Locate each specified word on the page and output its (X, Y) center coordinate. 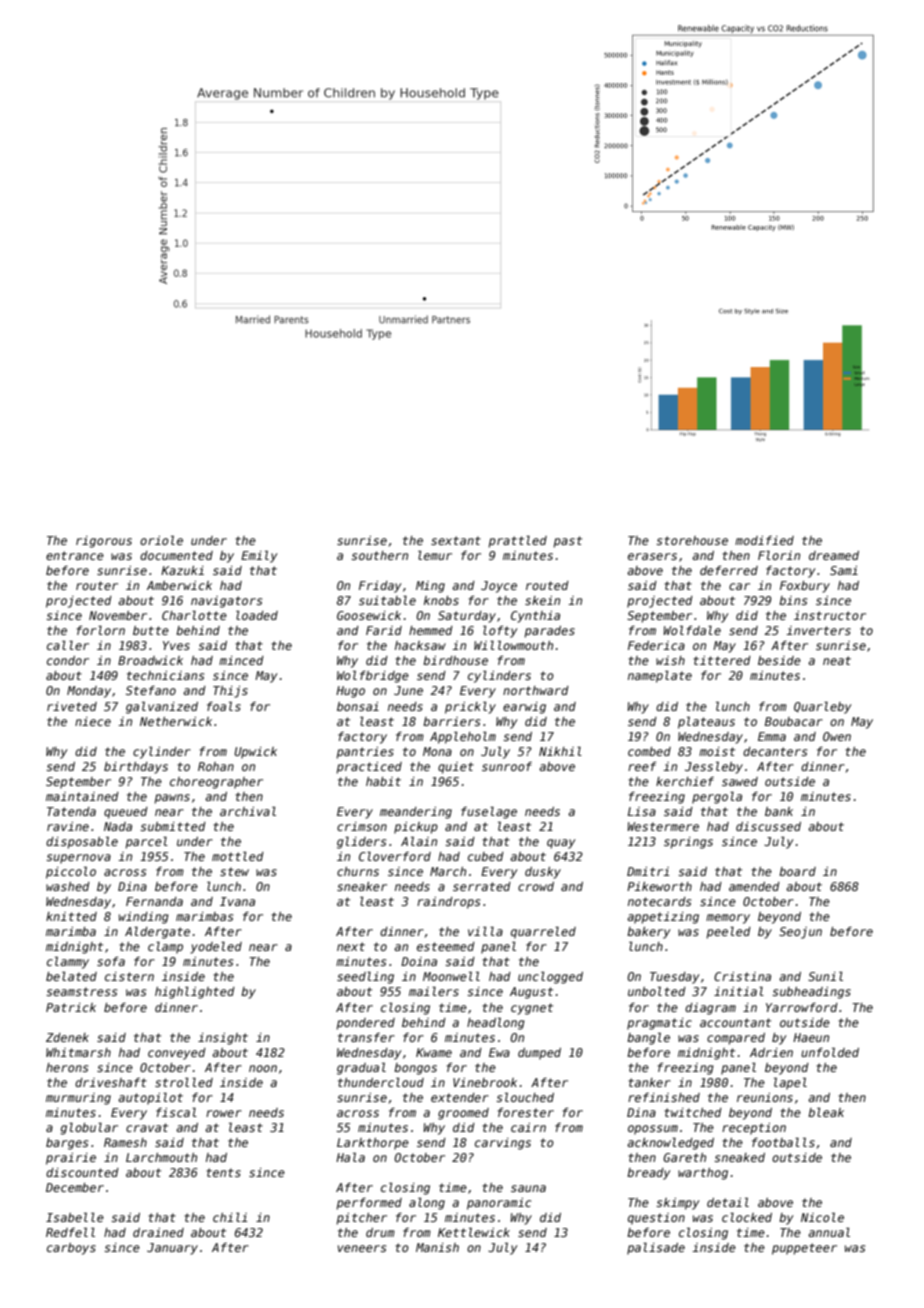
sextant (456, 540)
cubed (486, 856)
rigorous (104, 542)
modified (764, 540)
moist (717, 751)
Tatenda (71, 811)
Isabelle (75, 1217)
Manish (437, 1247)
